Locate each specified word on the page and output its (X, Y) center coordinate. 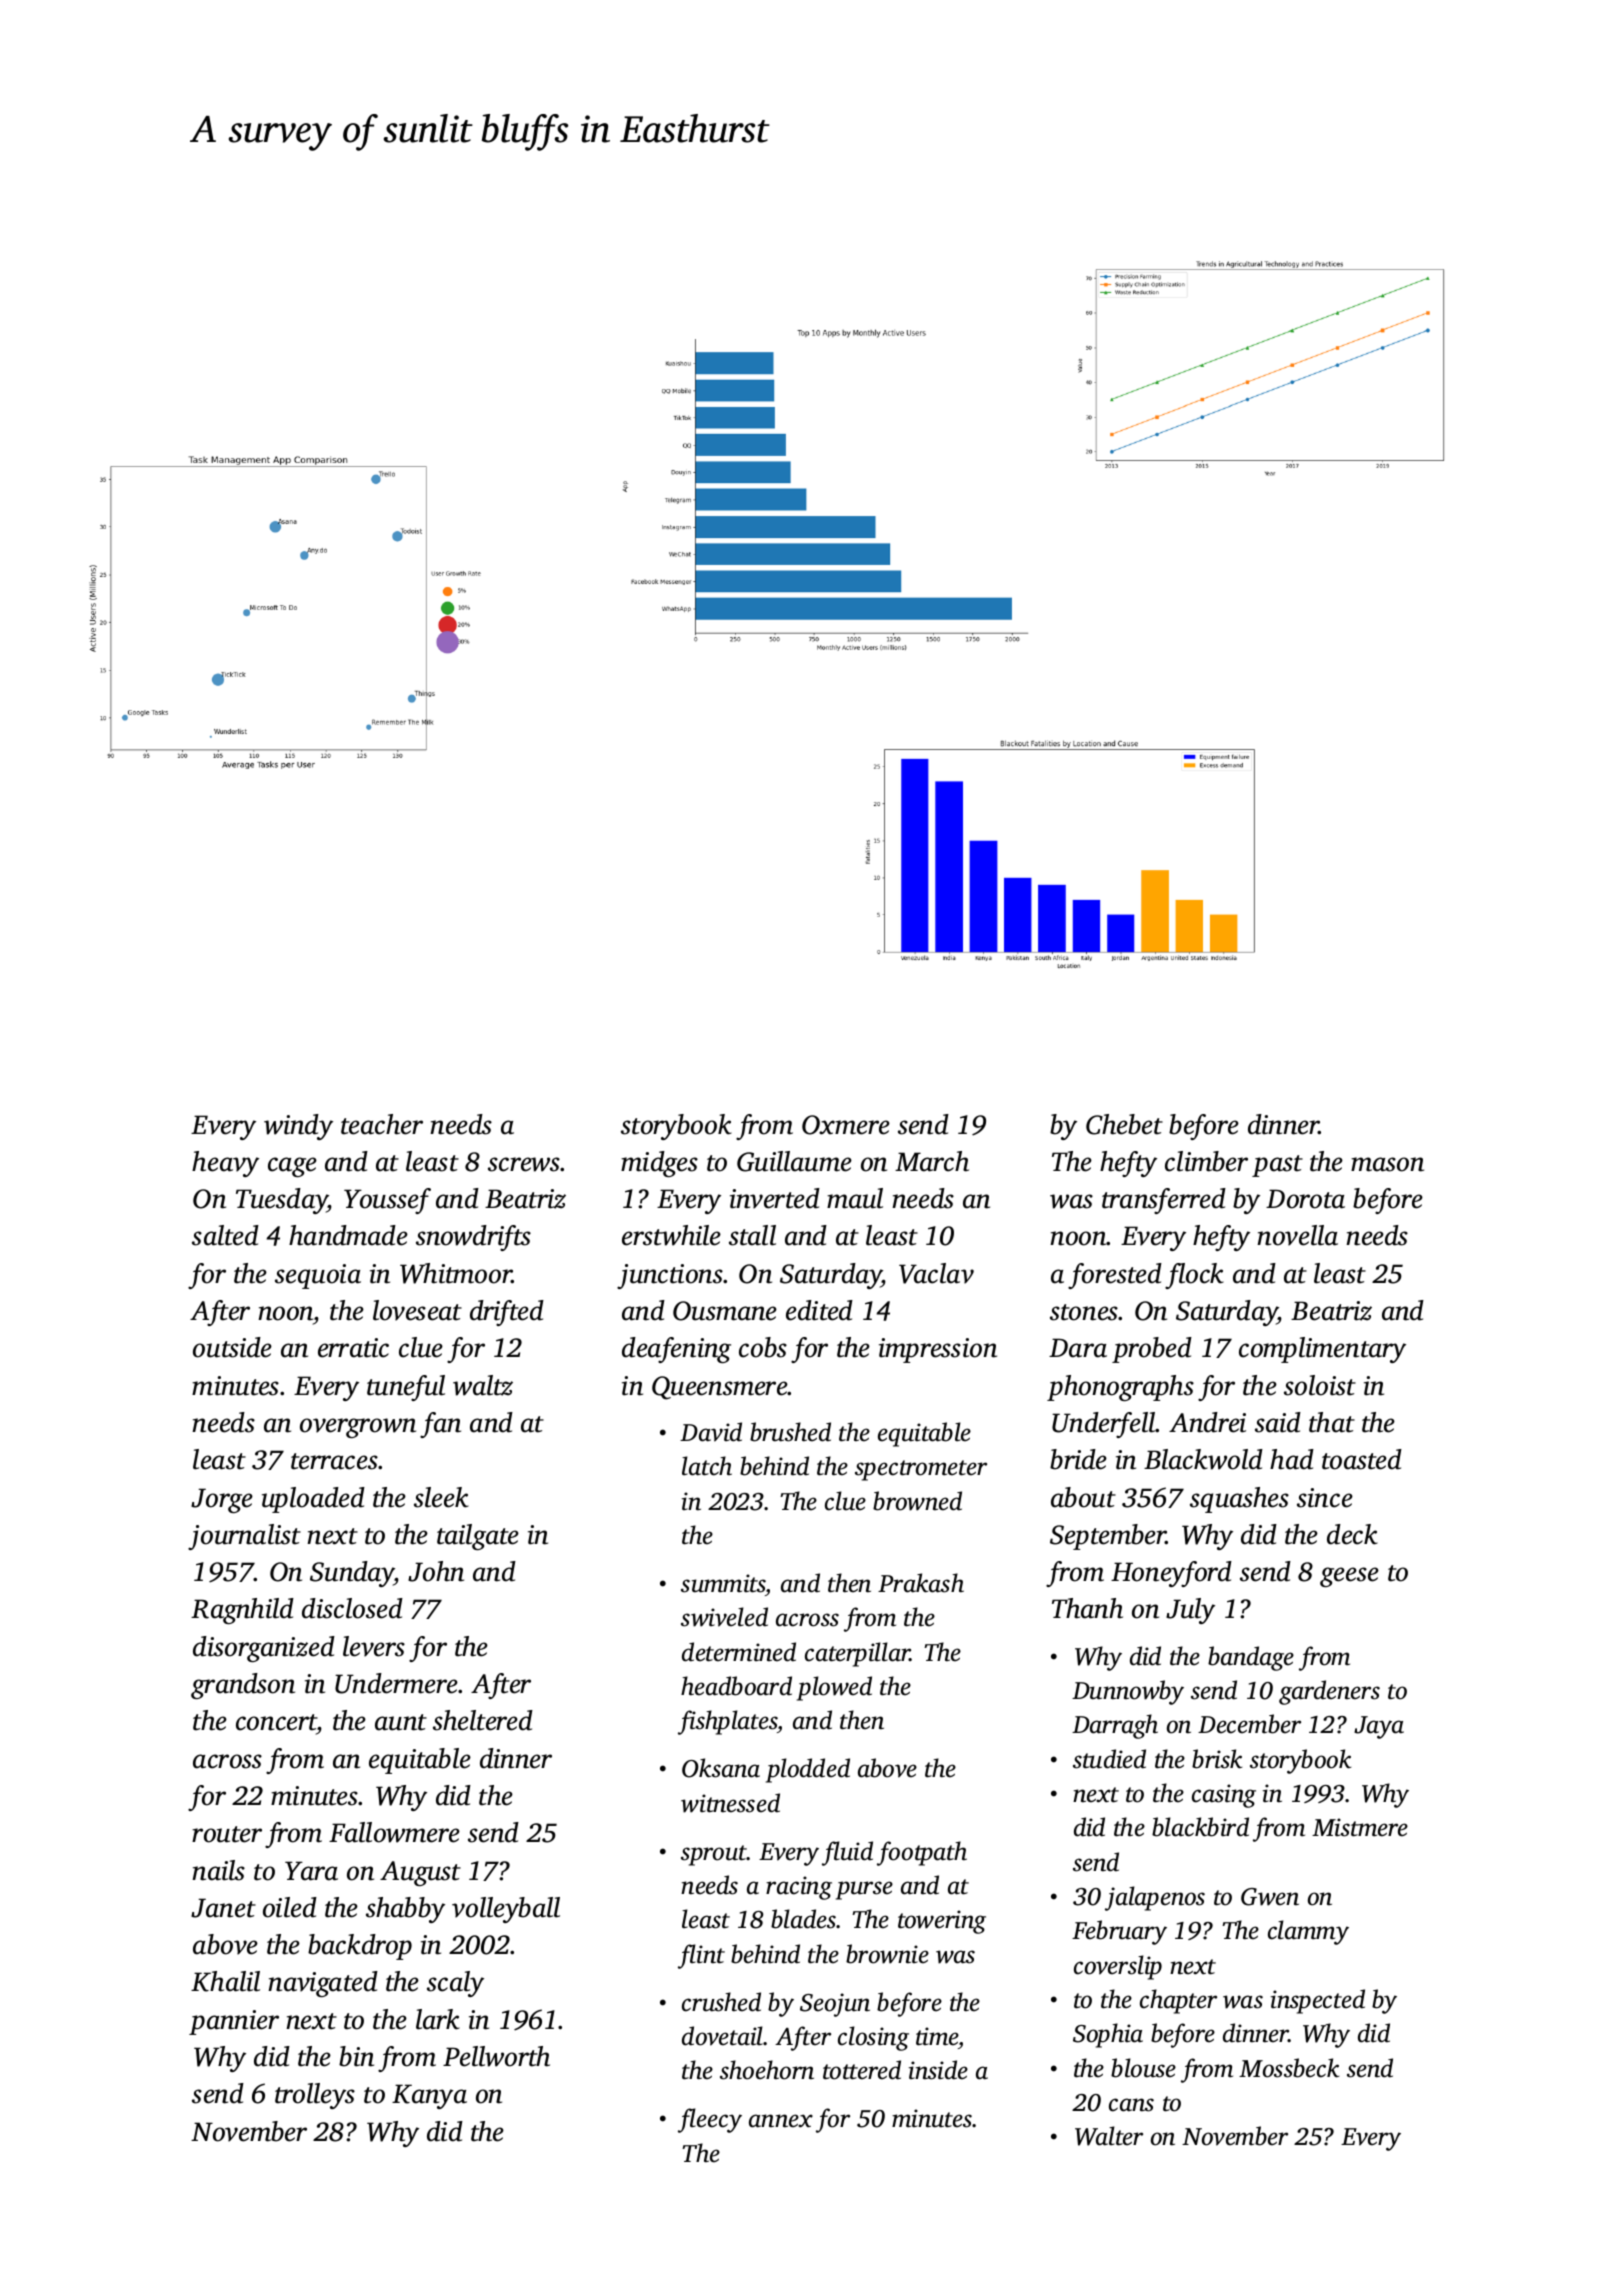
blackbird (1200, 1827)
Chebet (1124, 1124)
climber (1206, 1161)
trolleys (315, 2096)
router (227, 1834)
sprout (714, 1855)
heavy (225, 1164)
